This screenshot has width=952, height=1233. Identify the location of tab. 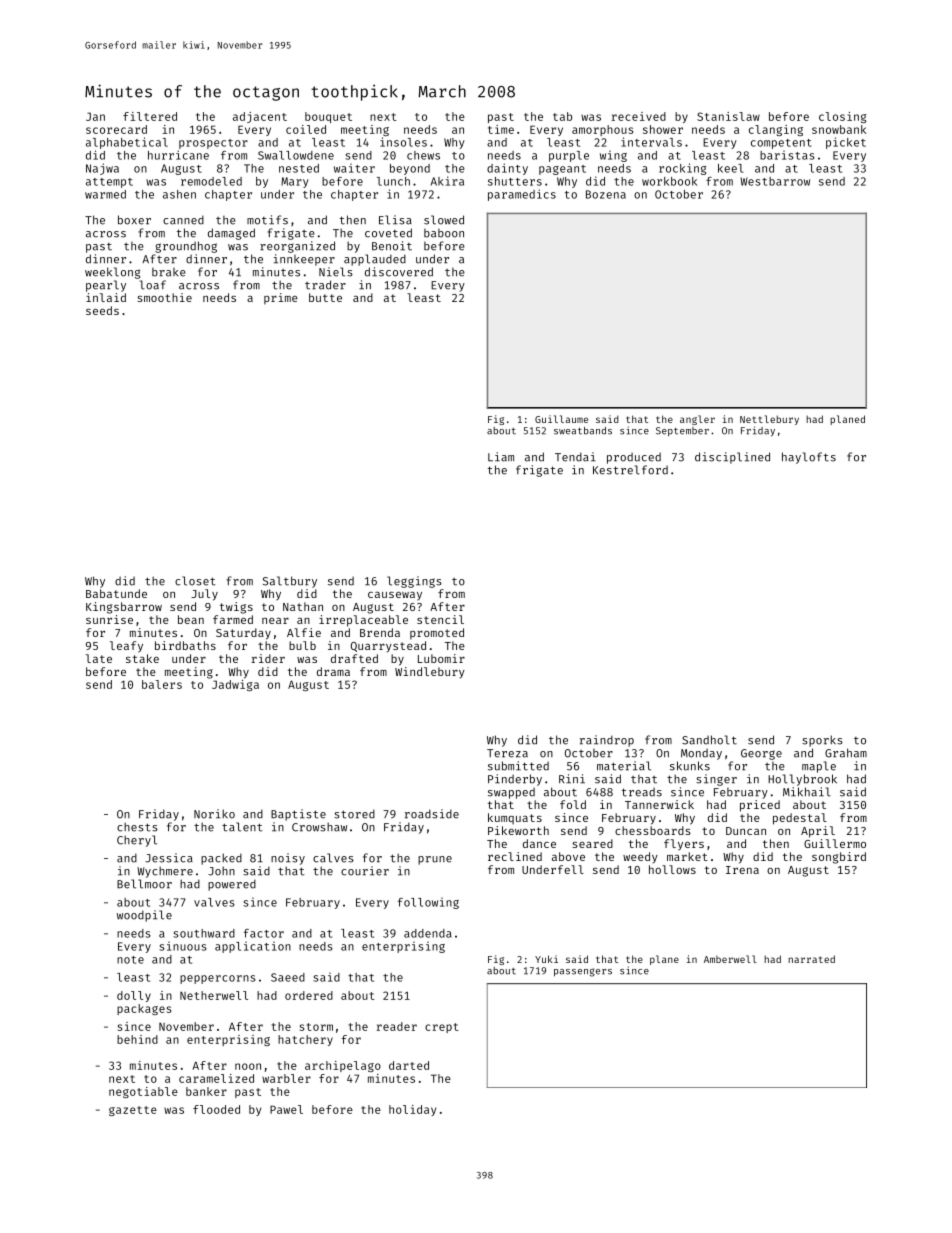
(562, 116).
